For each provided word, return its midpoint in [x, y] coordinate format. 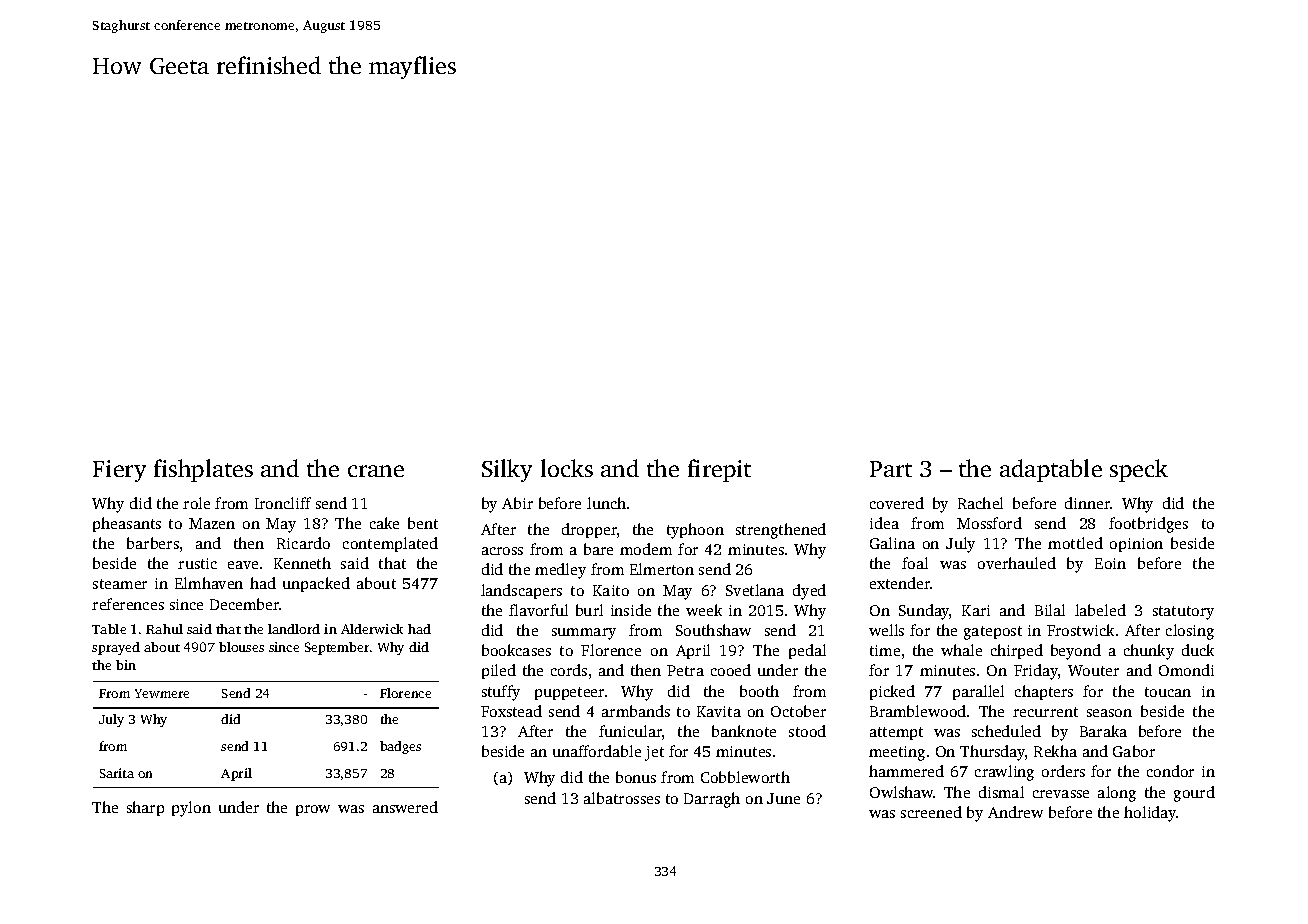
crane [376, 471]
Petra [685, 670]
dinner [1088, 503]
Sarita [117, 773]
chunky [1149, 652]
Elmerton [662, 569]
